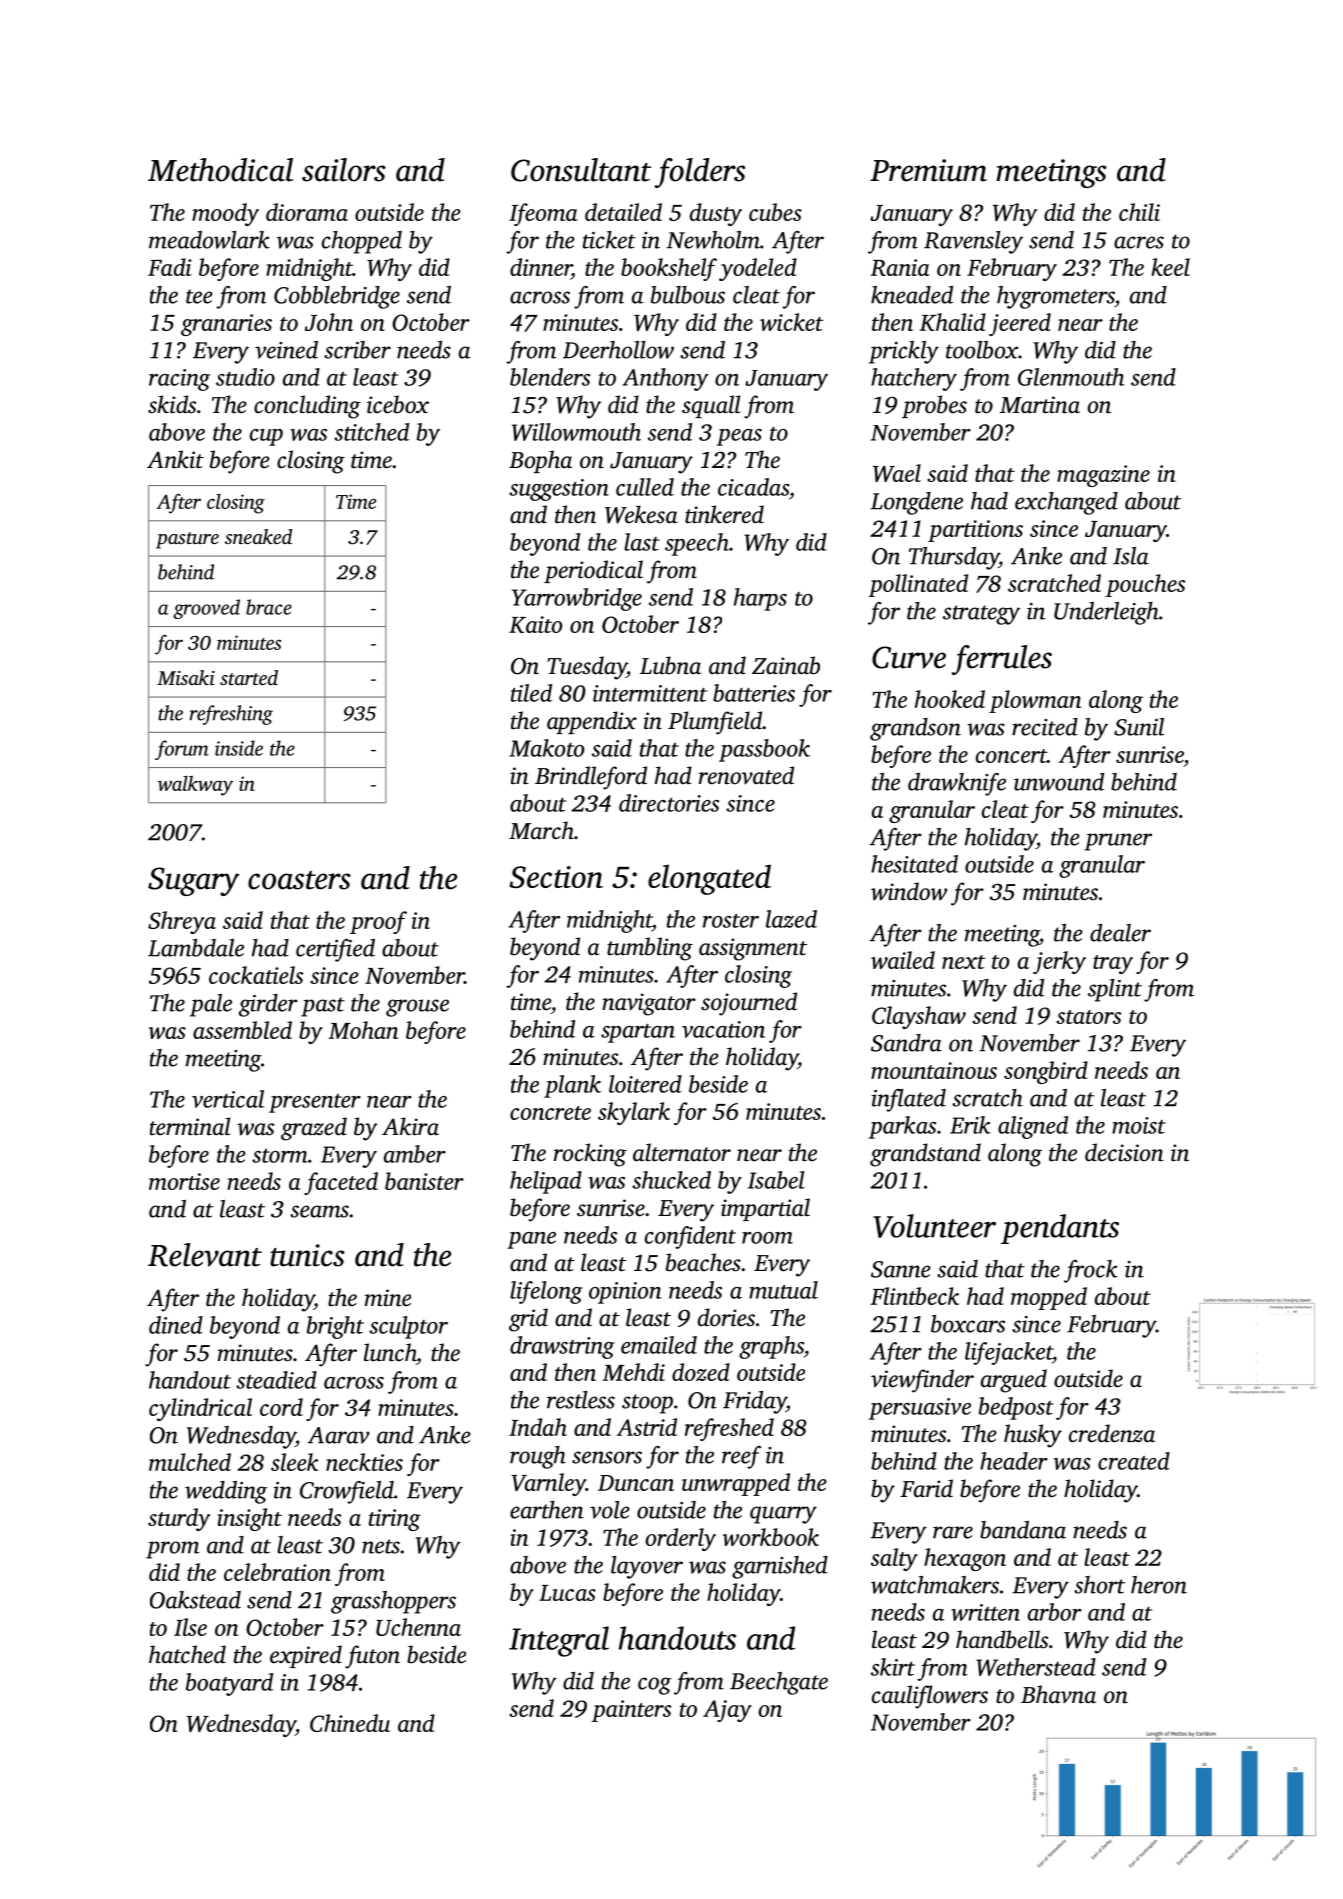 This document has height=1899, width=1343. What do you see at coordinates (556, 877) in the document?
I see `Section` at bounding box center [556, 877].
